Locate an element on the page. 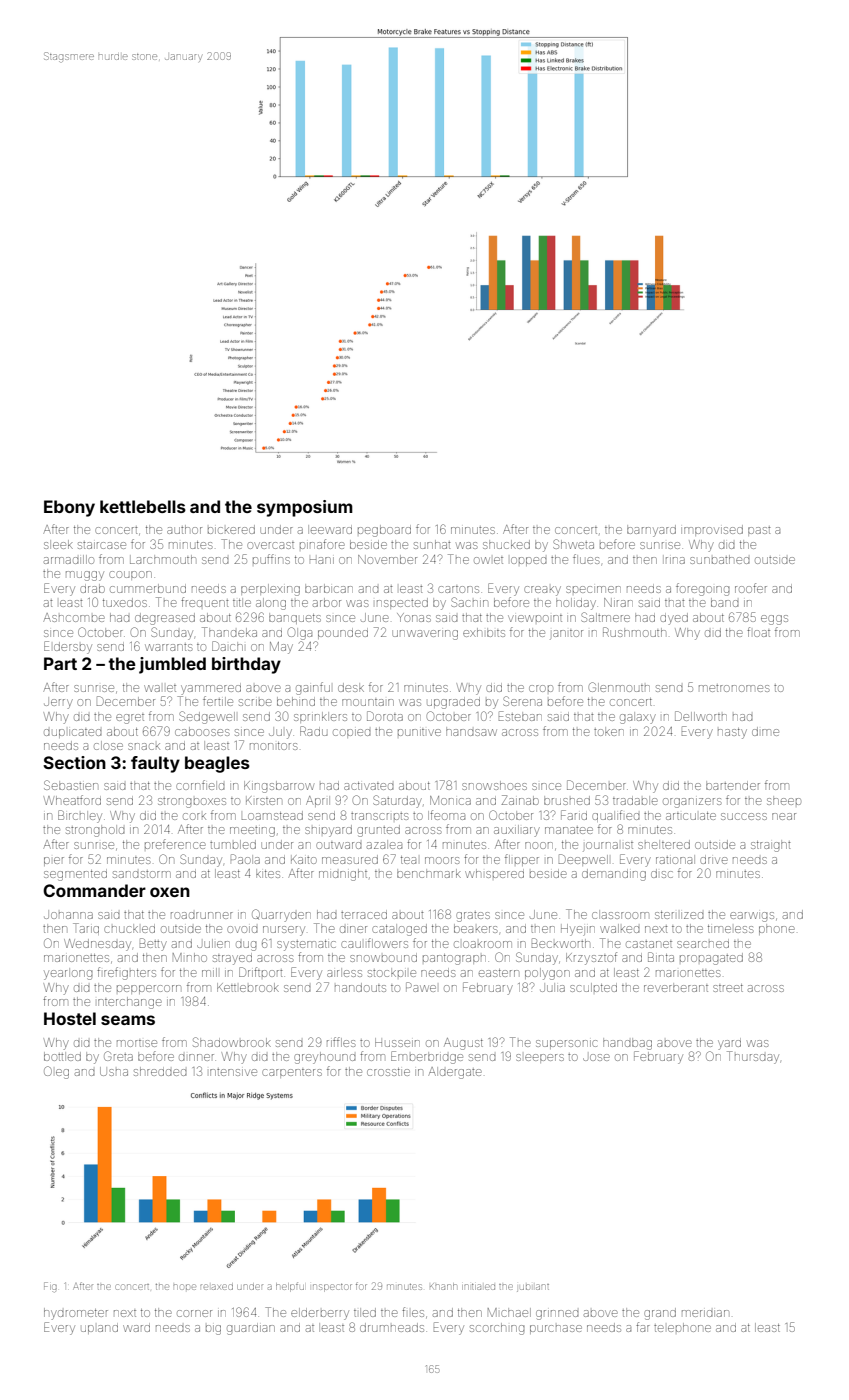  metronomes is located at coordinates (734, 688).
